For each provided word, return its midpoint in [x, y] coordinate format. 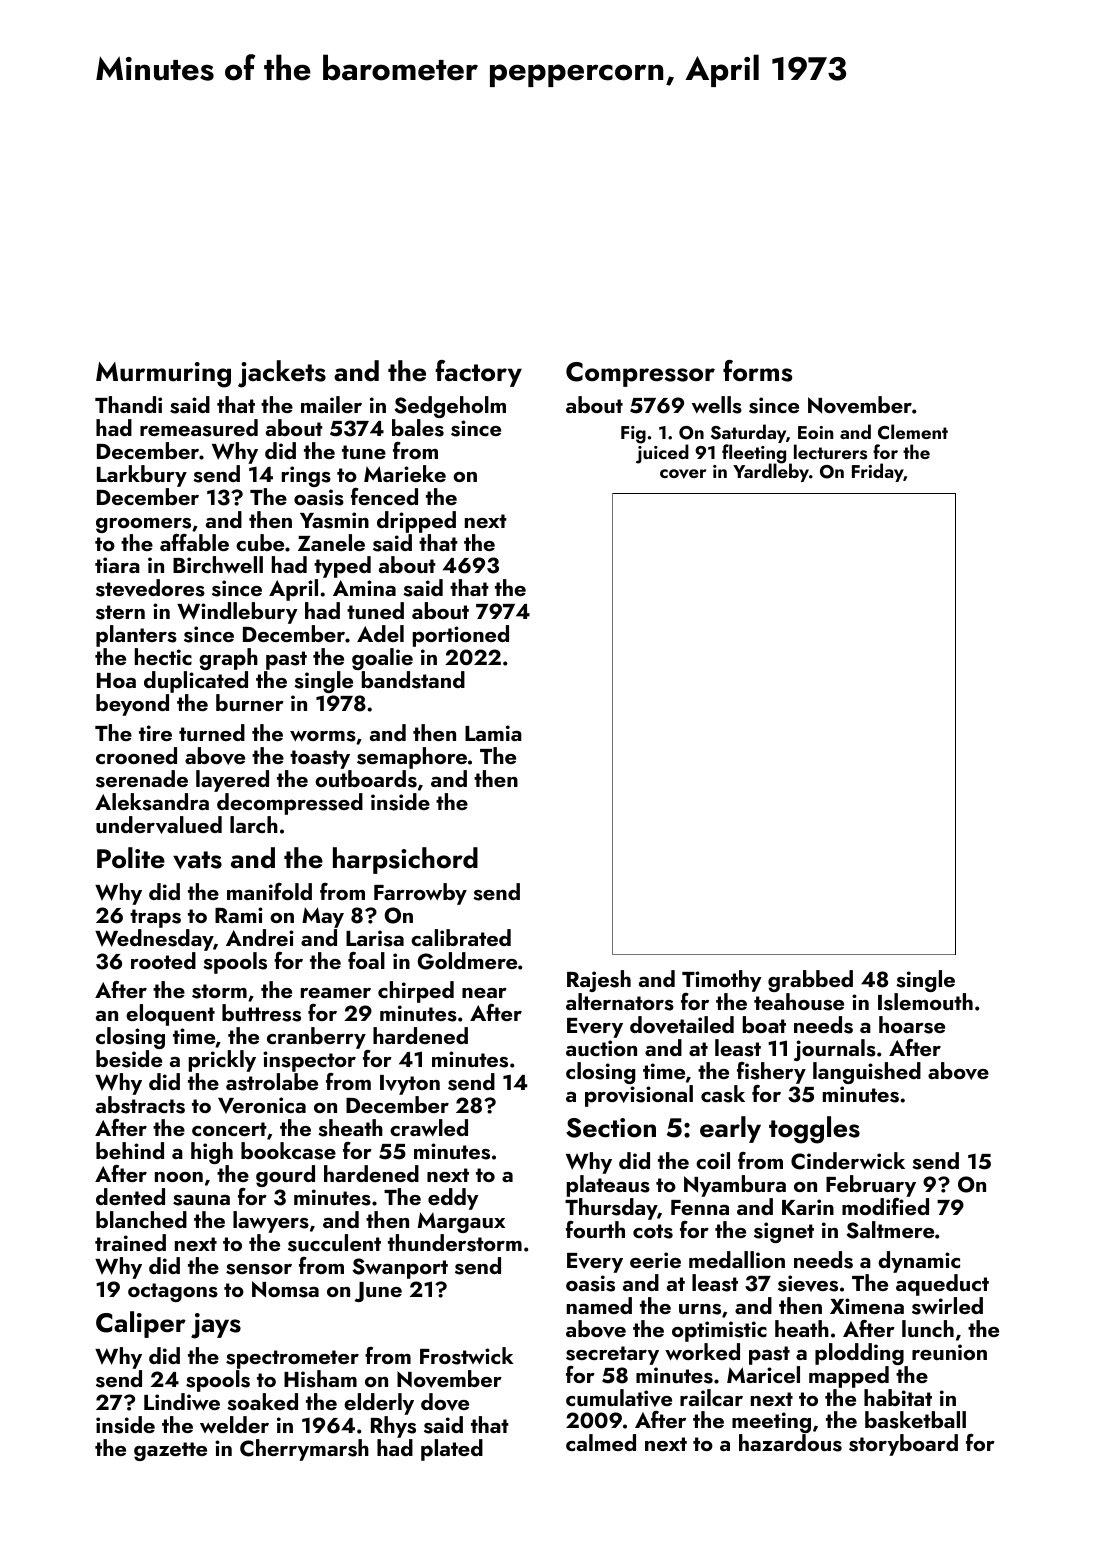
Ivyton [410, 1085]
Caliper [141, 1324]
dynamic [919, 1262]
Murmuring [163, 375]
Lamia [493, 733]
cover [683, 474]
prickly [222, 1061]
